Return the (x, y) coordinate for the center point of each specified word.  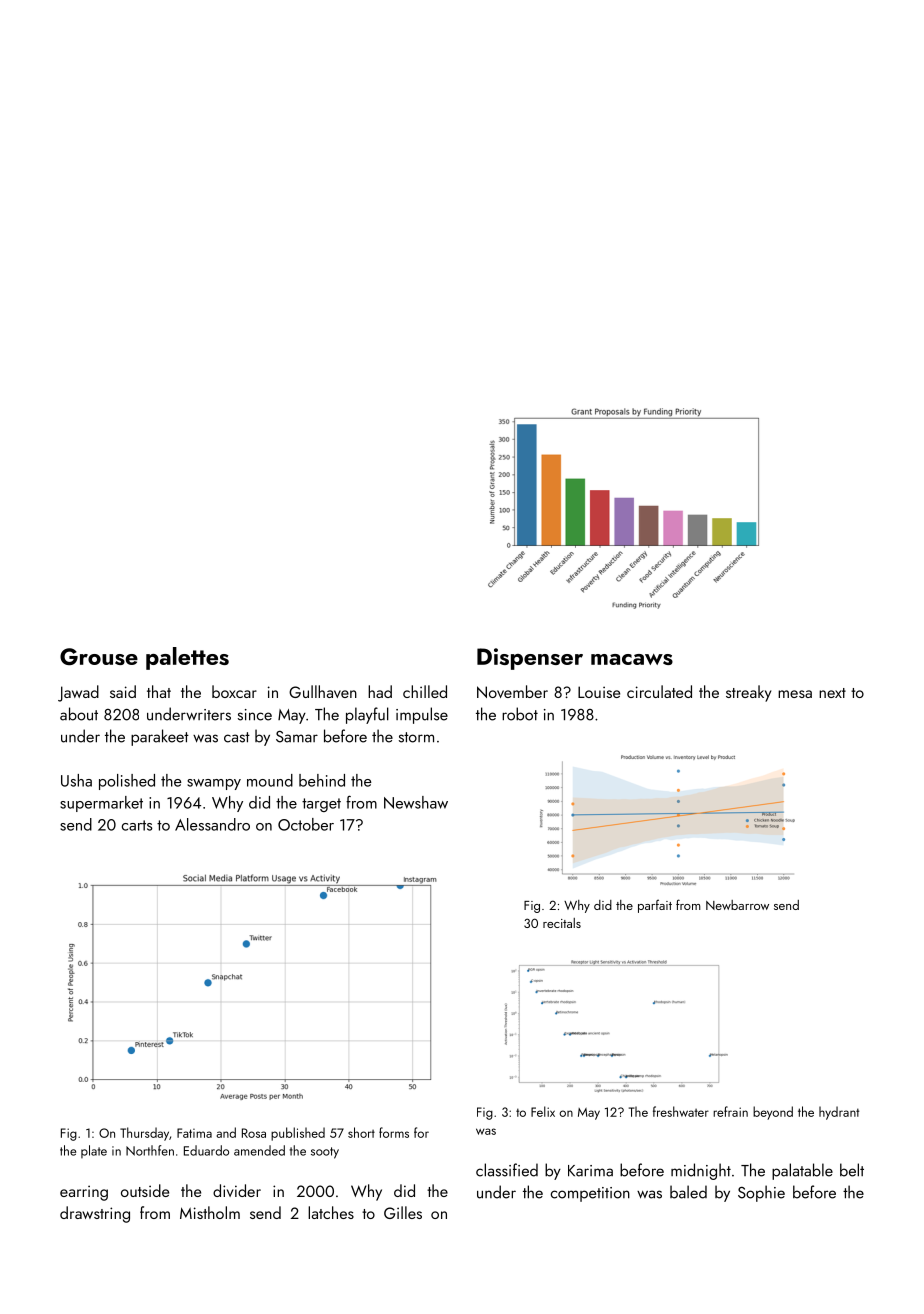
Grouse (99, 656)
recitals (562, 923)
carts (137, 825)
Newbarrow (737, 905)
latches (331, 1212)
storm (416, 737)
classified (507, 1170)
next (832, 693)
